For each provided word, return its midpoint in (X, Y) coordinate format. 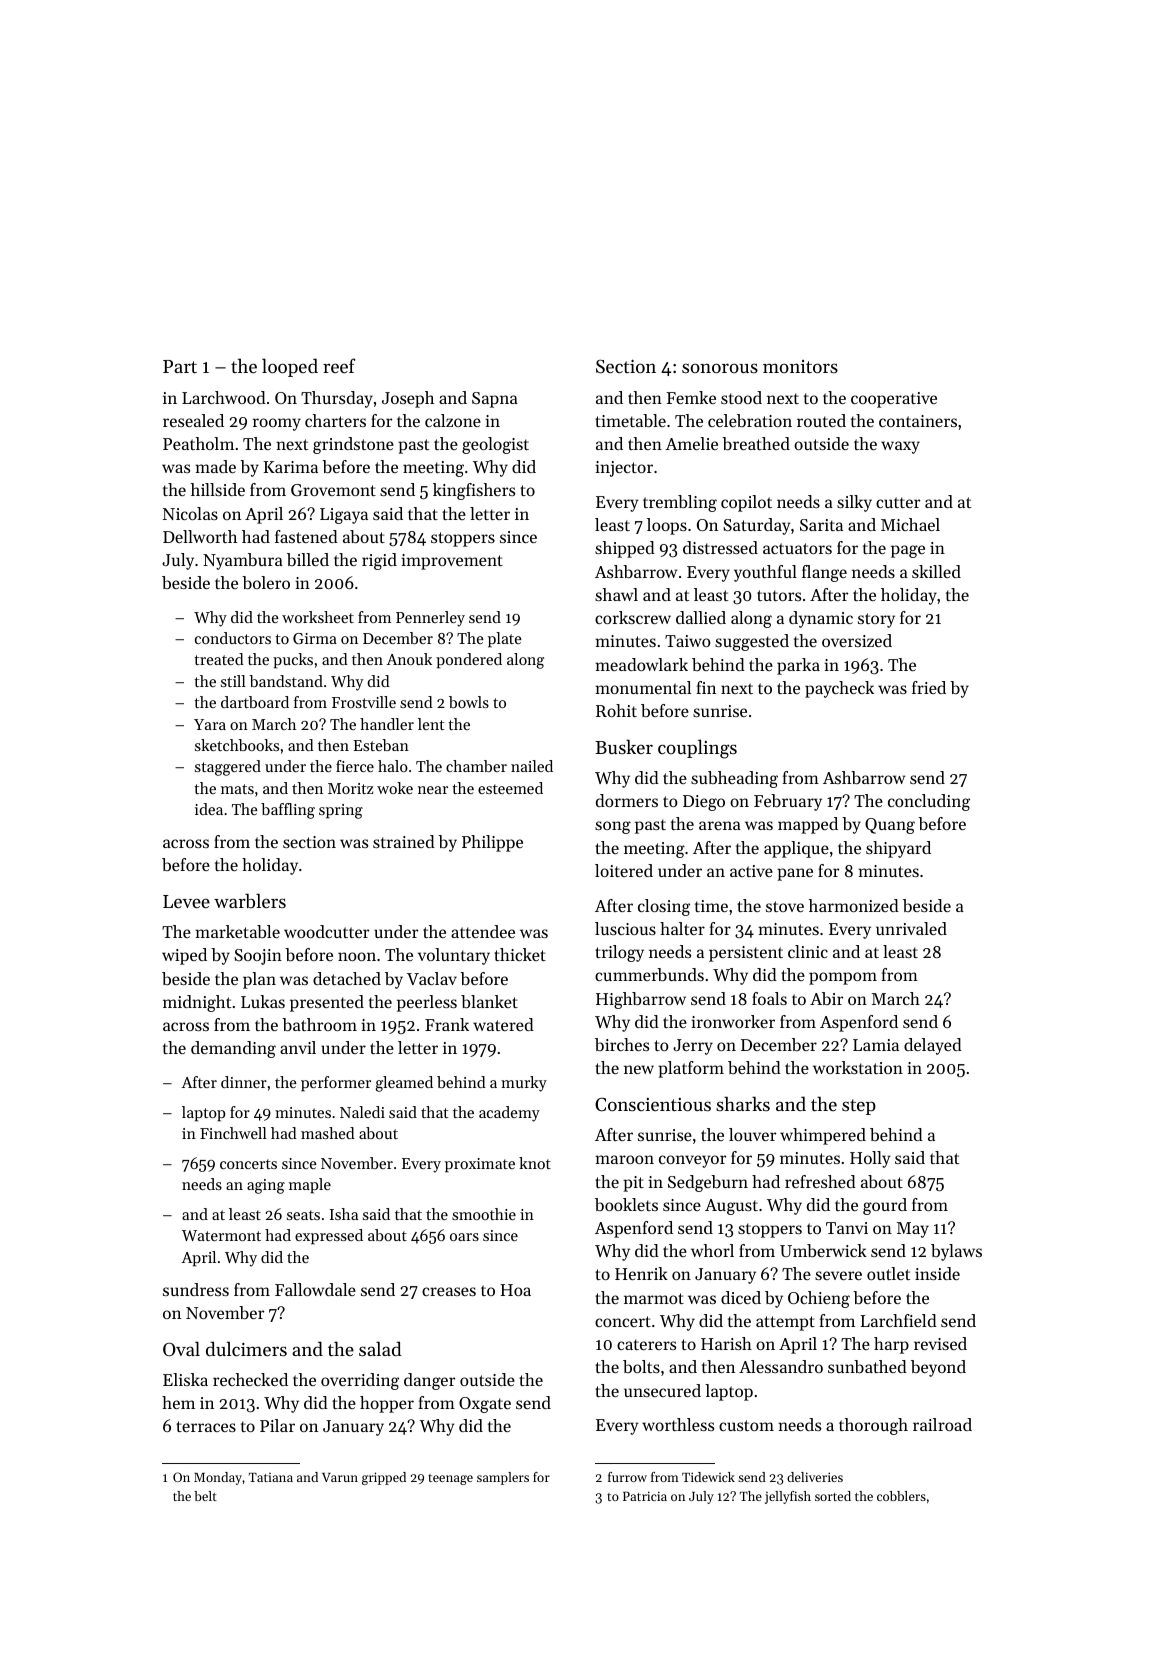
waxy (900, 447)
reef (339, 365)
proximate (480, 1165)
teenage (450, 1479)
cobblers (901, 1496)
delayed (933, 1046)
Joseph (408, 399)
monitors (800, 366)
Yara (210, 724)
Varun (340, 1477)
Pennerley (430, 619)
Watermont (221, 1235)
